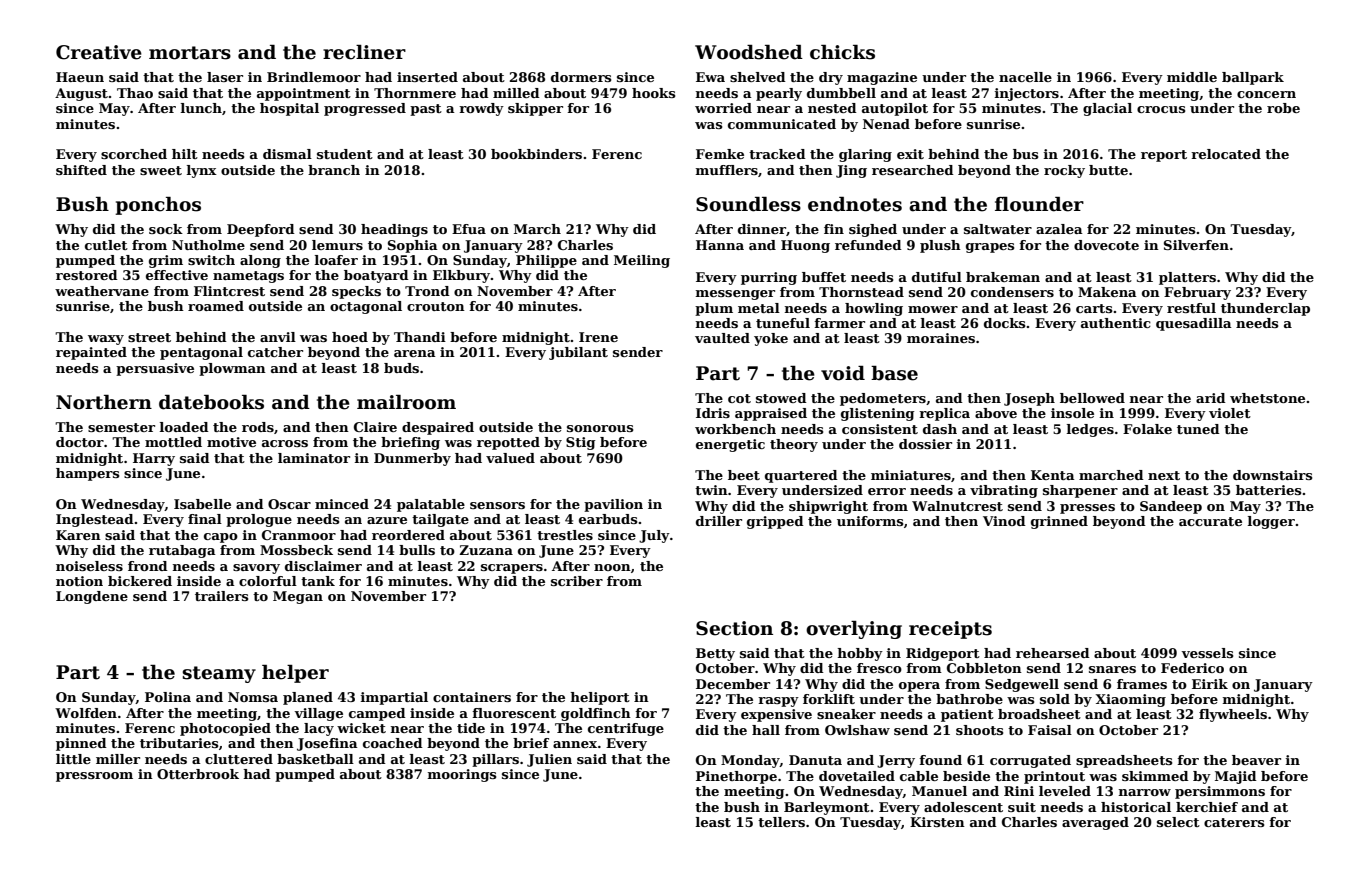  Describe the element at coordinates (1194, 324) in the page. I see `quesadilla` at that location.
